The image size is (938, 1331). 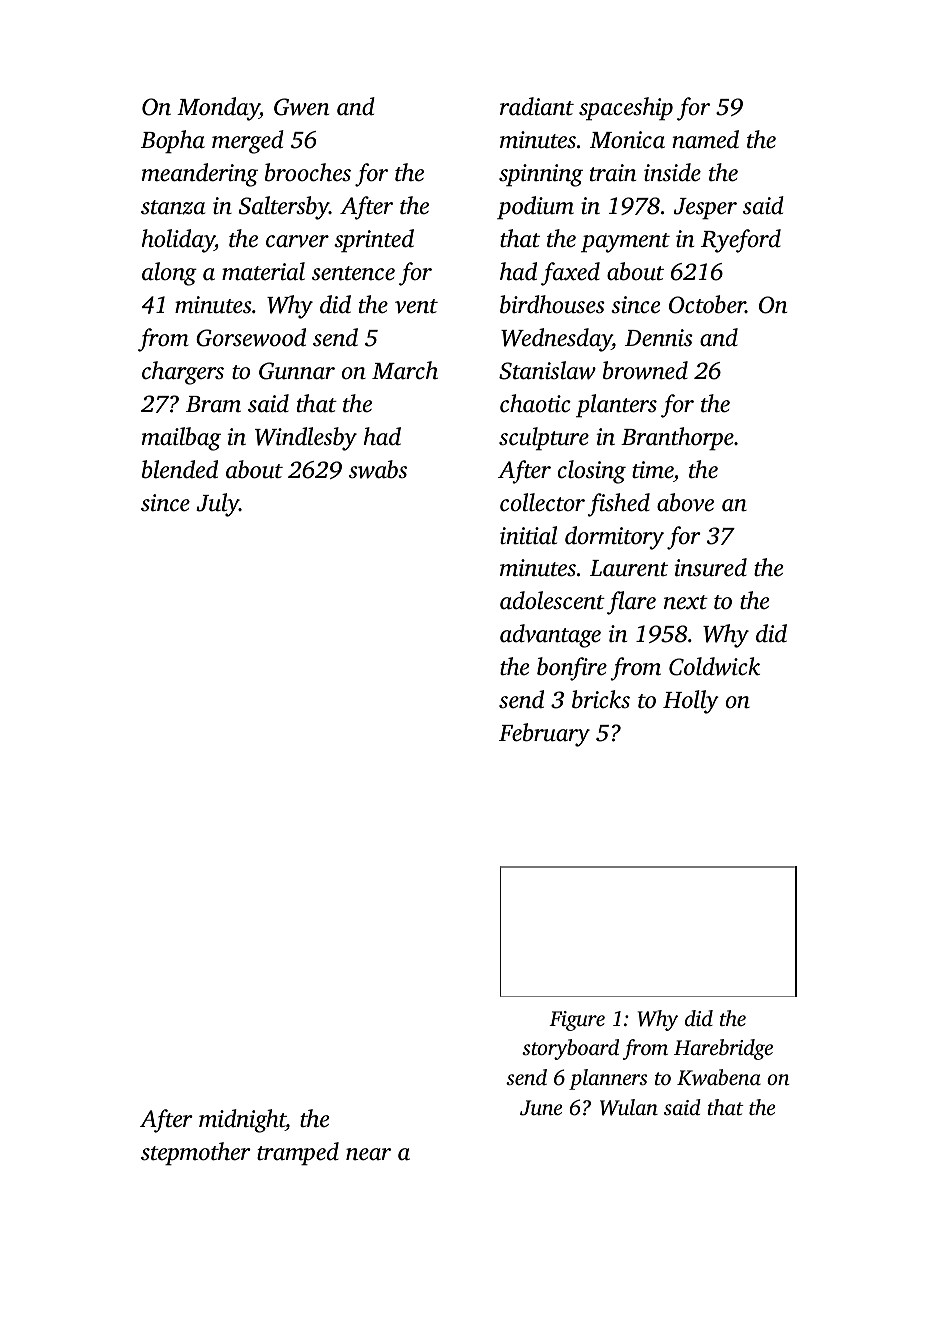 What do you see at coordinates (368, 1154) in the screenshot?
I see `near` at bounding box center [368, 1154].
